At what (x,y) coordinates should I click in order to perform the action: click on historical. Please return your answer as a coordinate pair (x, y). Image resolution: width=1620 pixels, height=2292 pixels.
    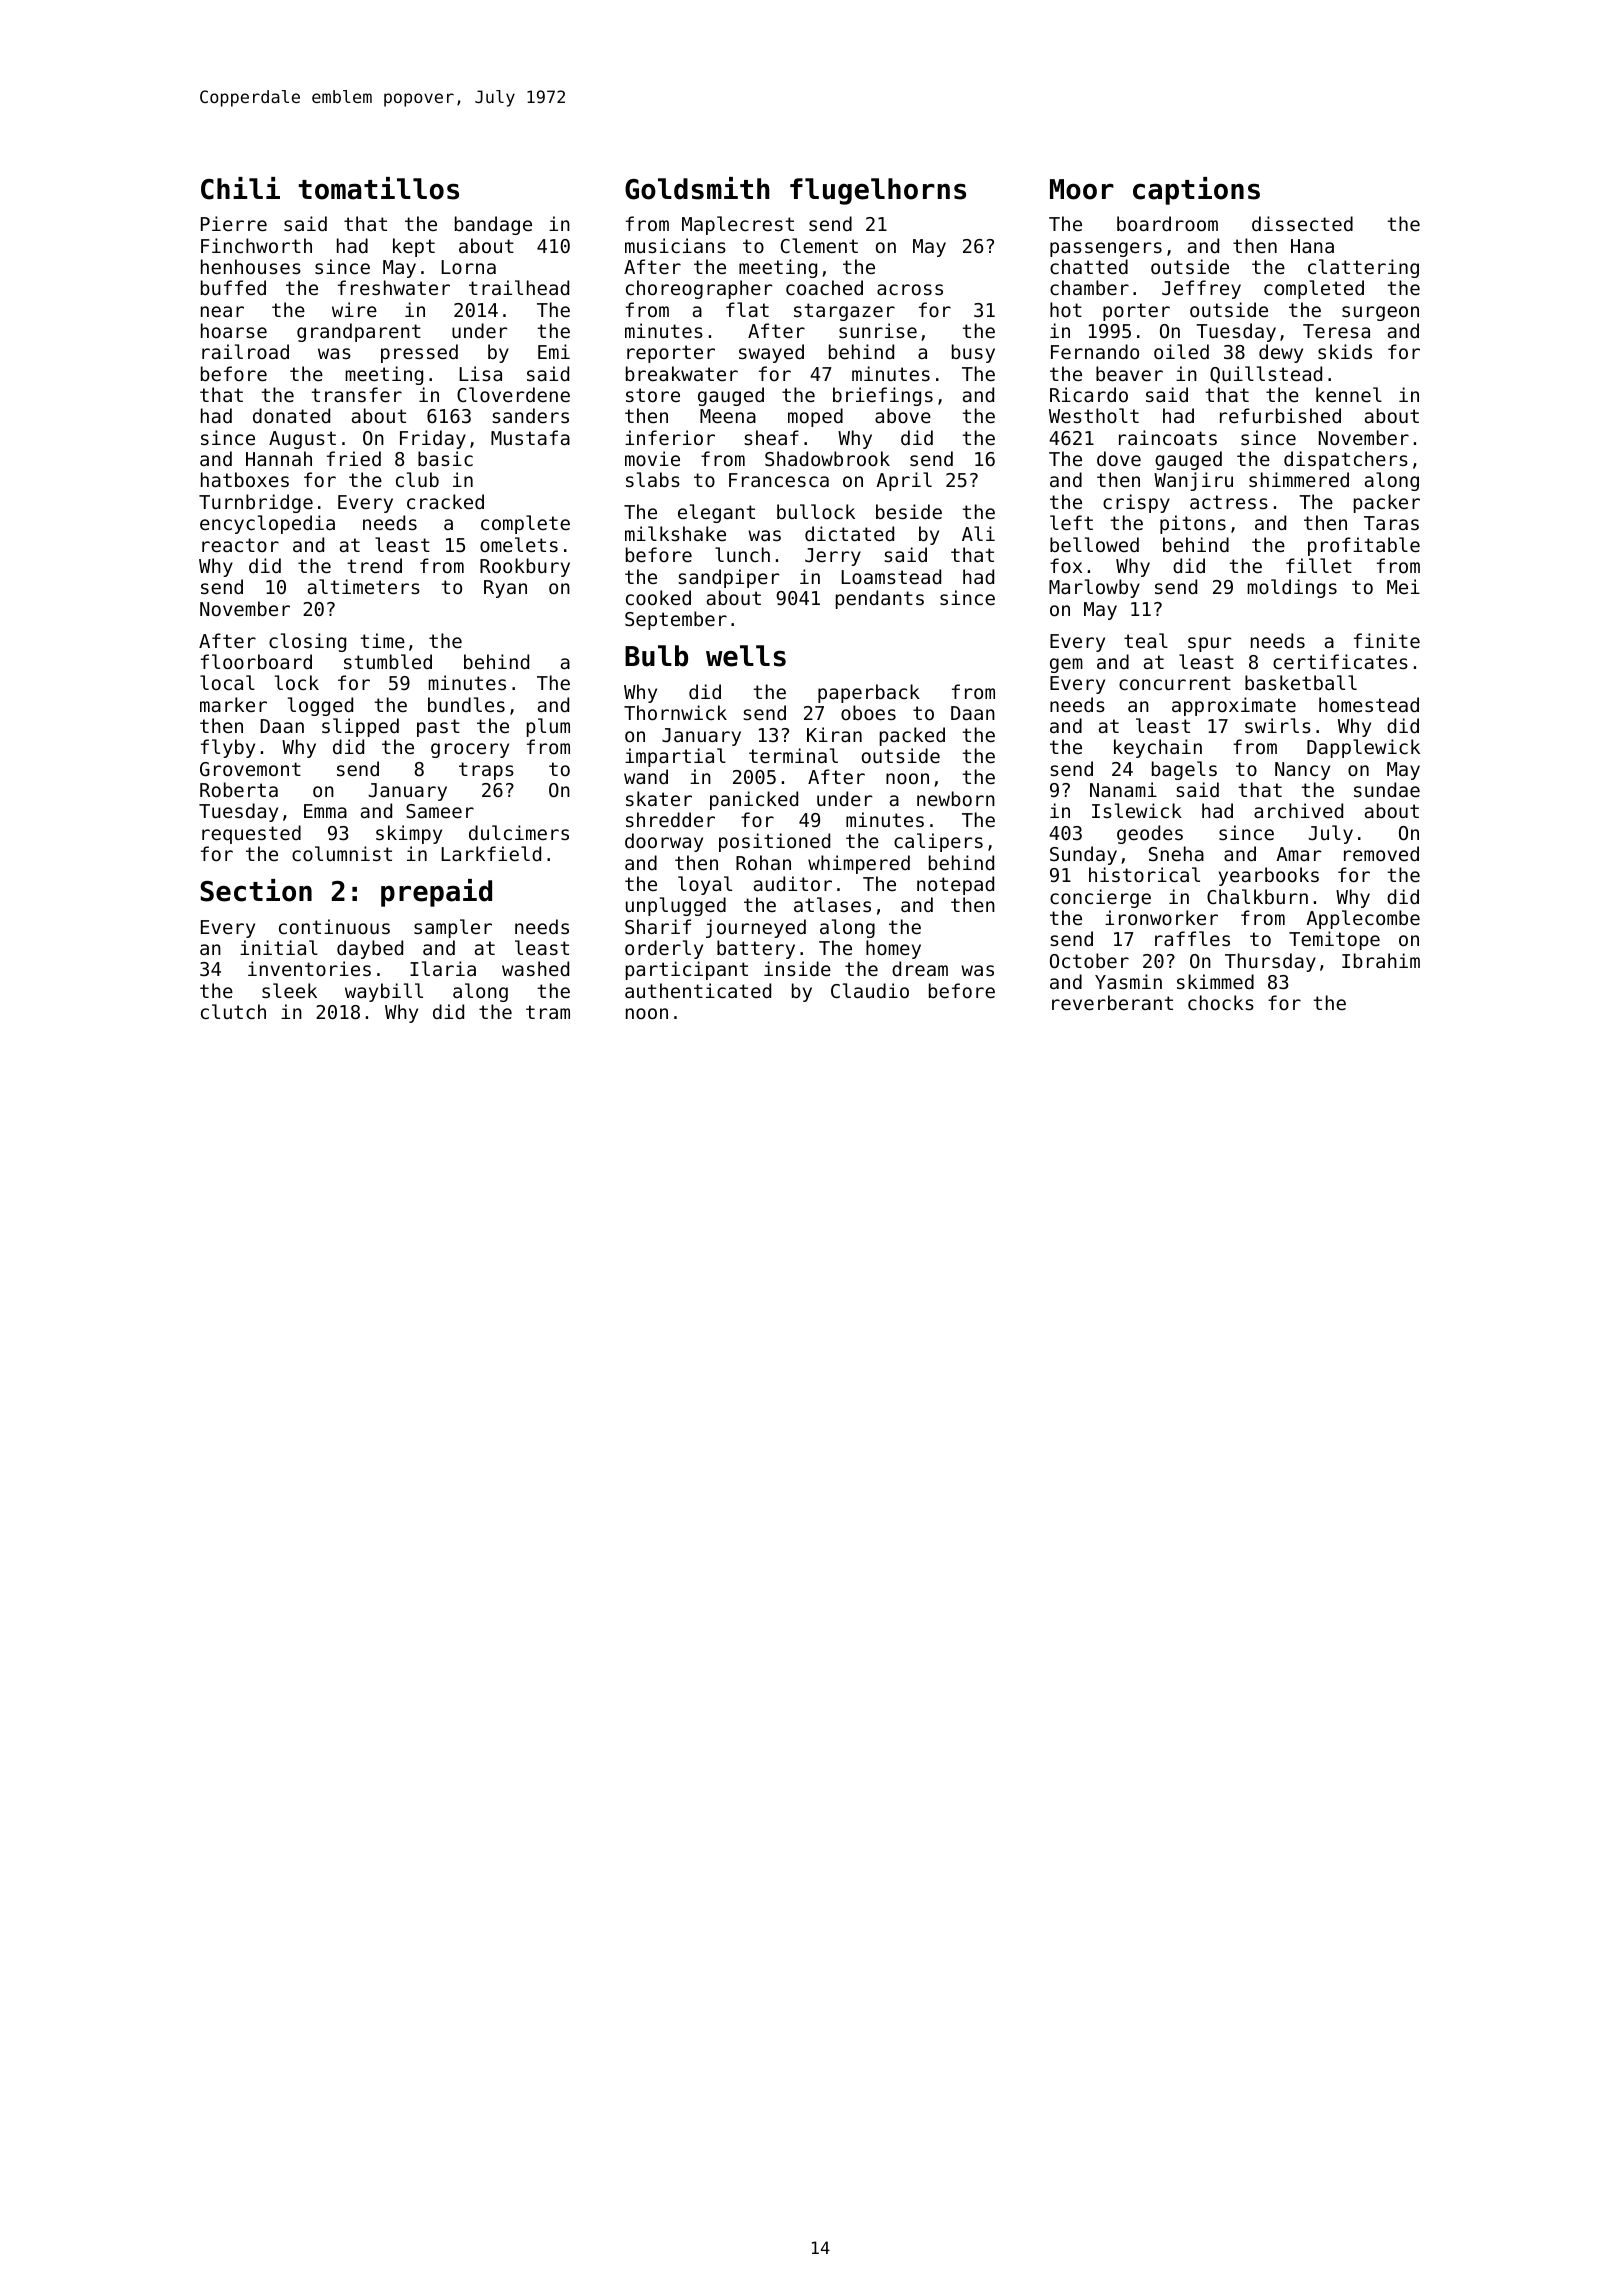
    Looking at the image, I should click on (1144, 874).
